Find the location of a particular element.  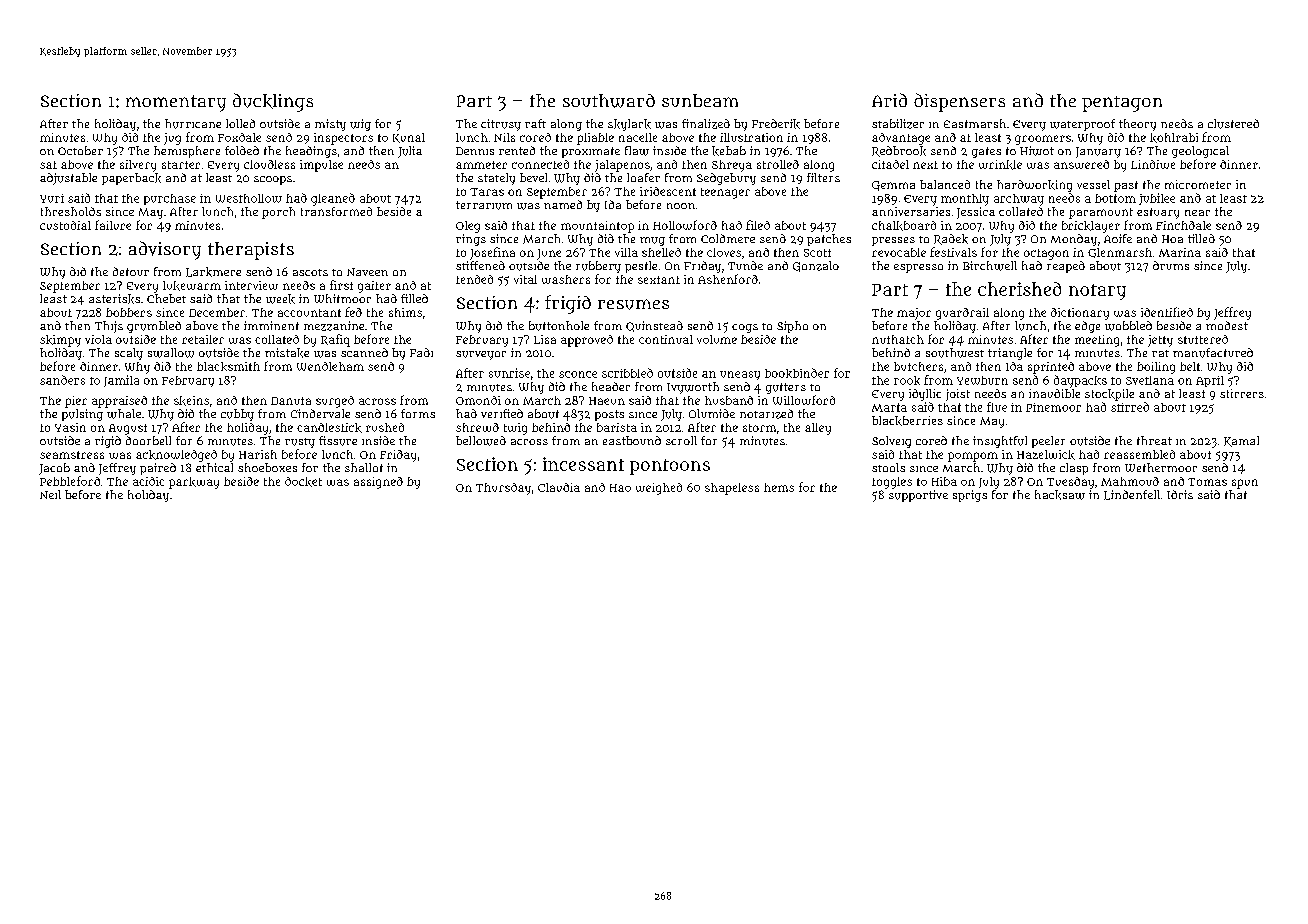

pier is located at coordinates (76, 402).
